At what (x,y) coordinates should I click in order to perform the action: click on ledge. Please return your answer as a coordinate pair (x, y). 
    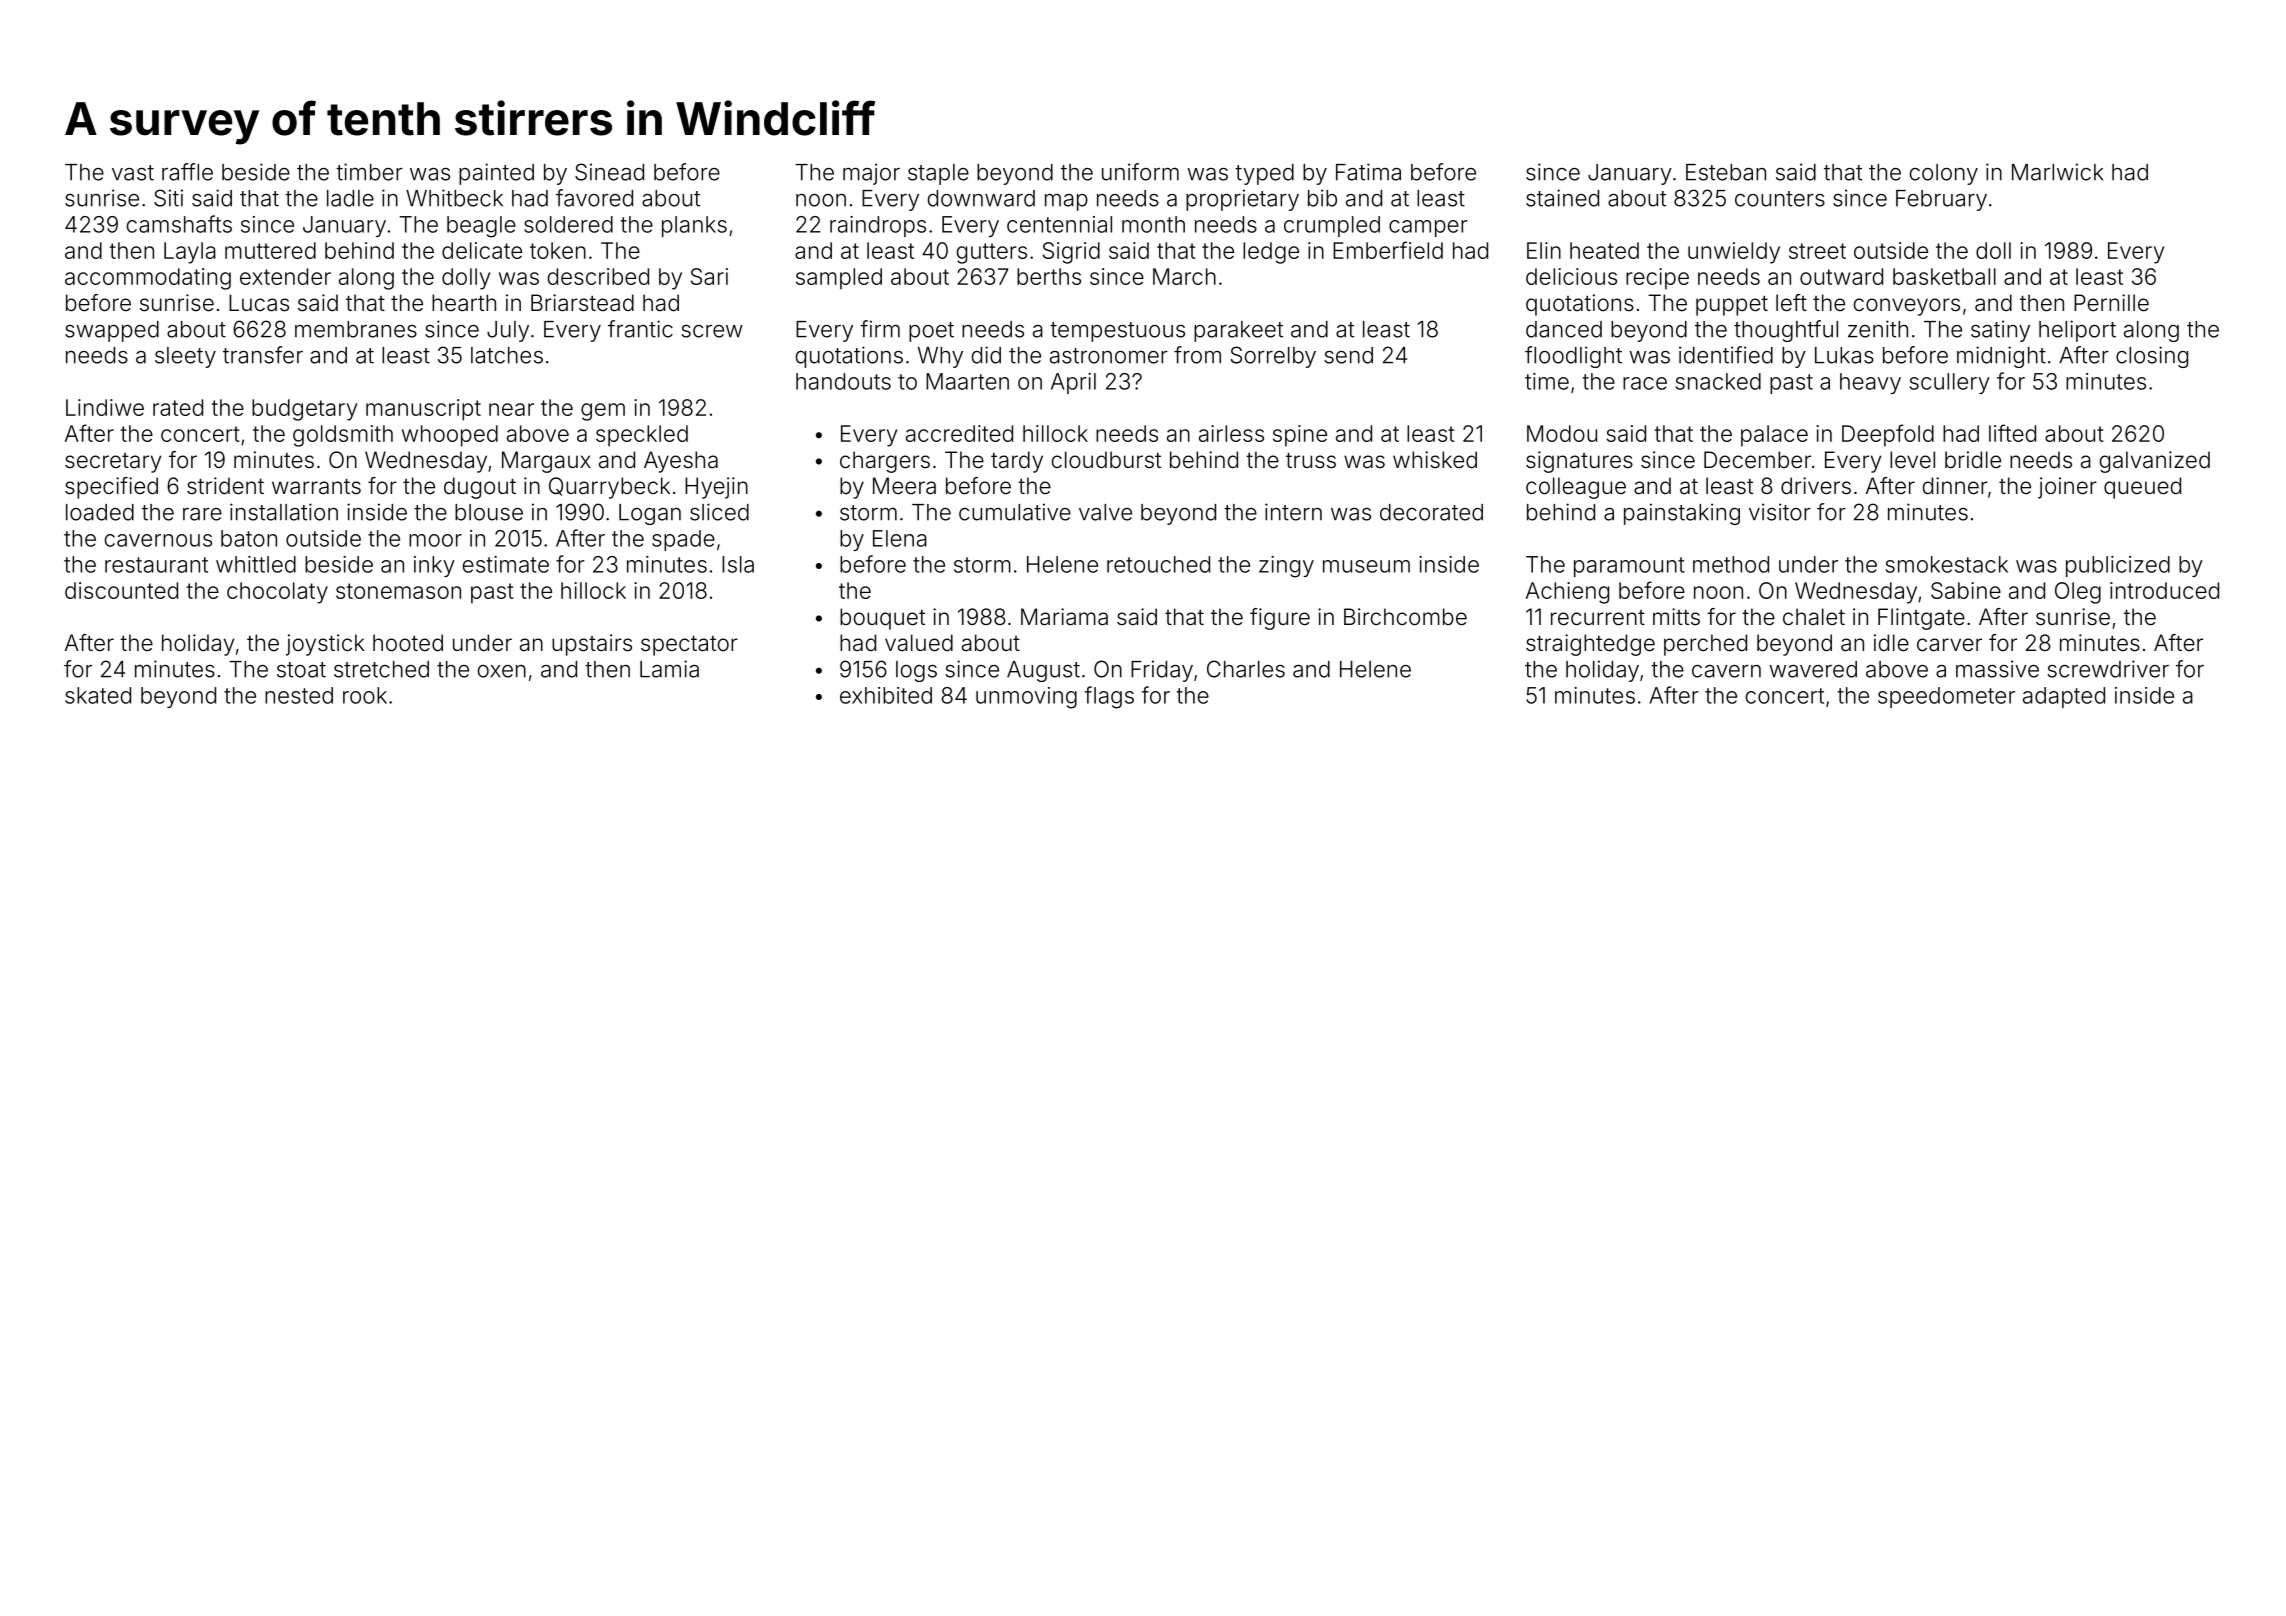
    Looking at the image, I should click on (1271, 253).
